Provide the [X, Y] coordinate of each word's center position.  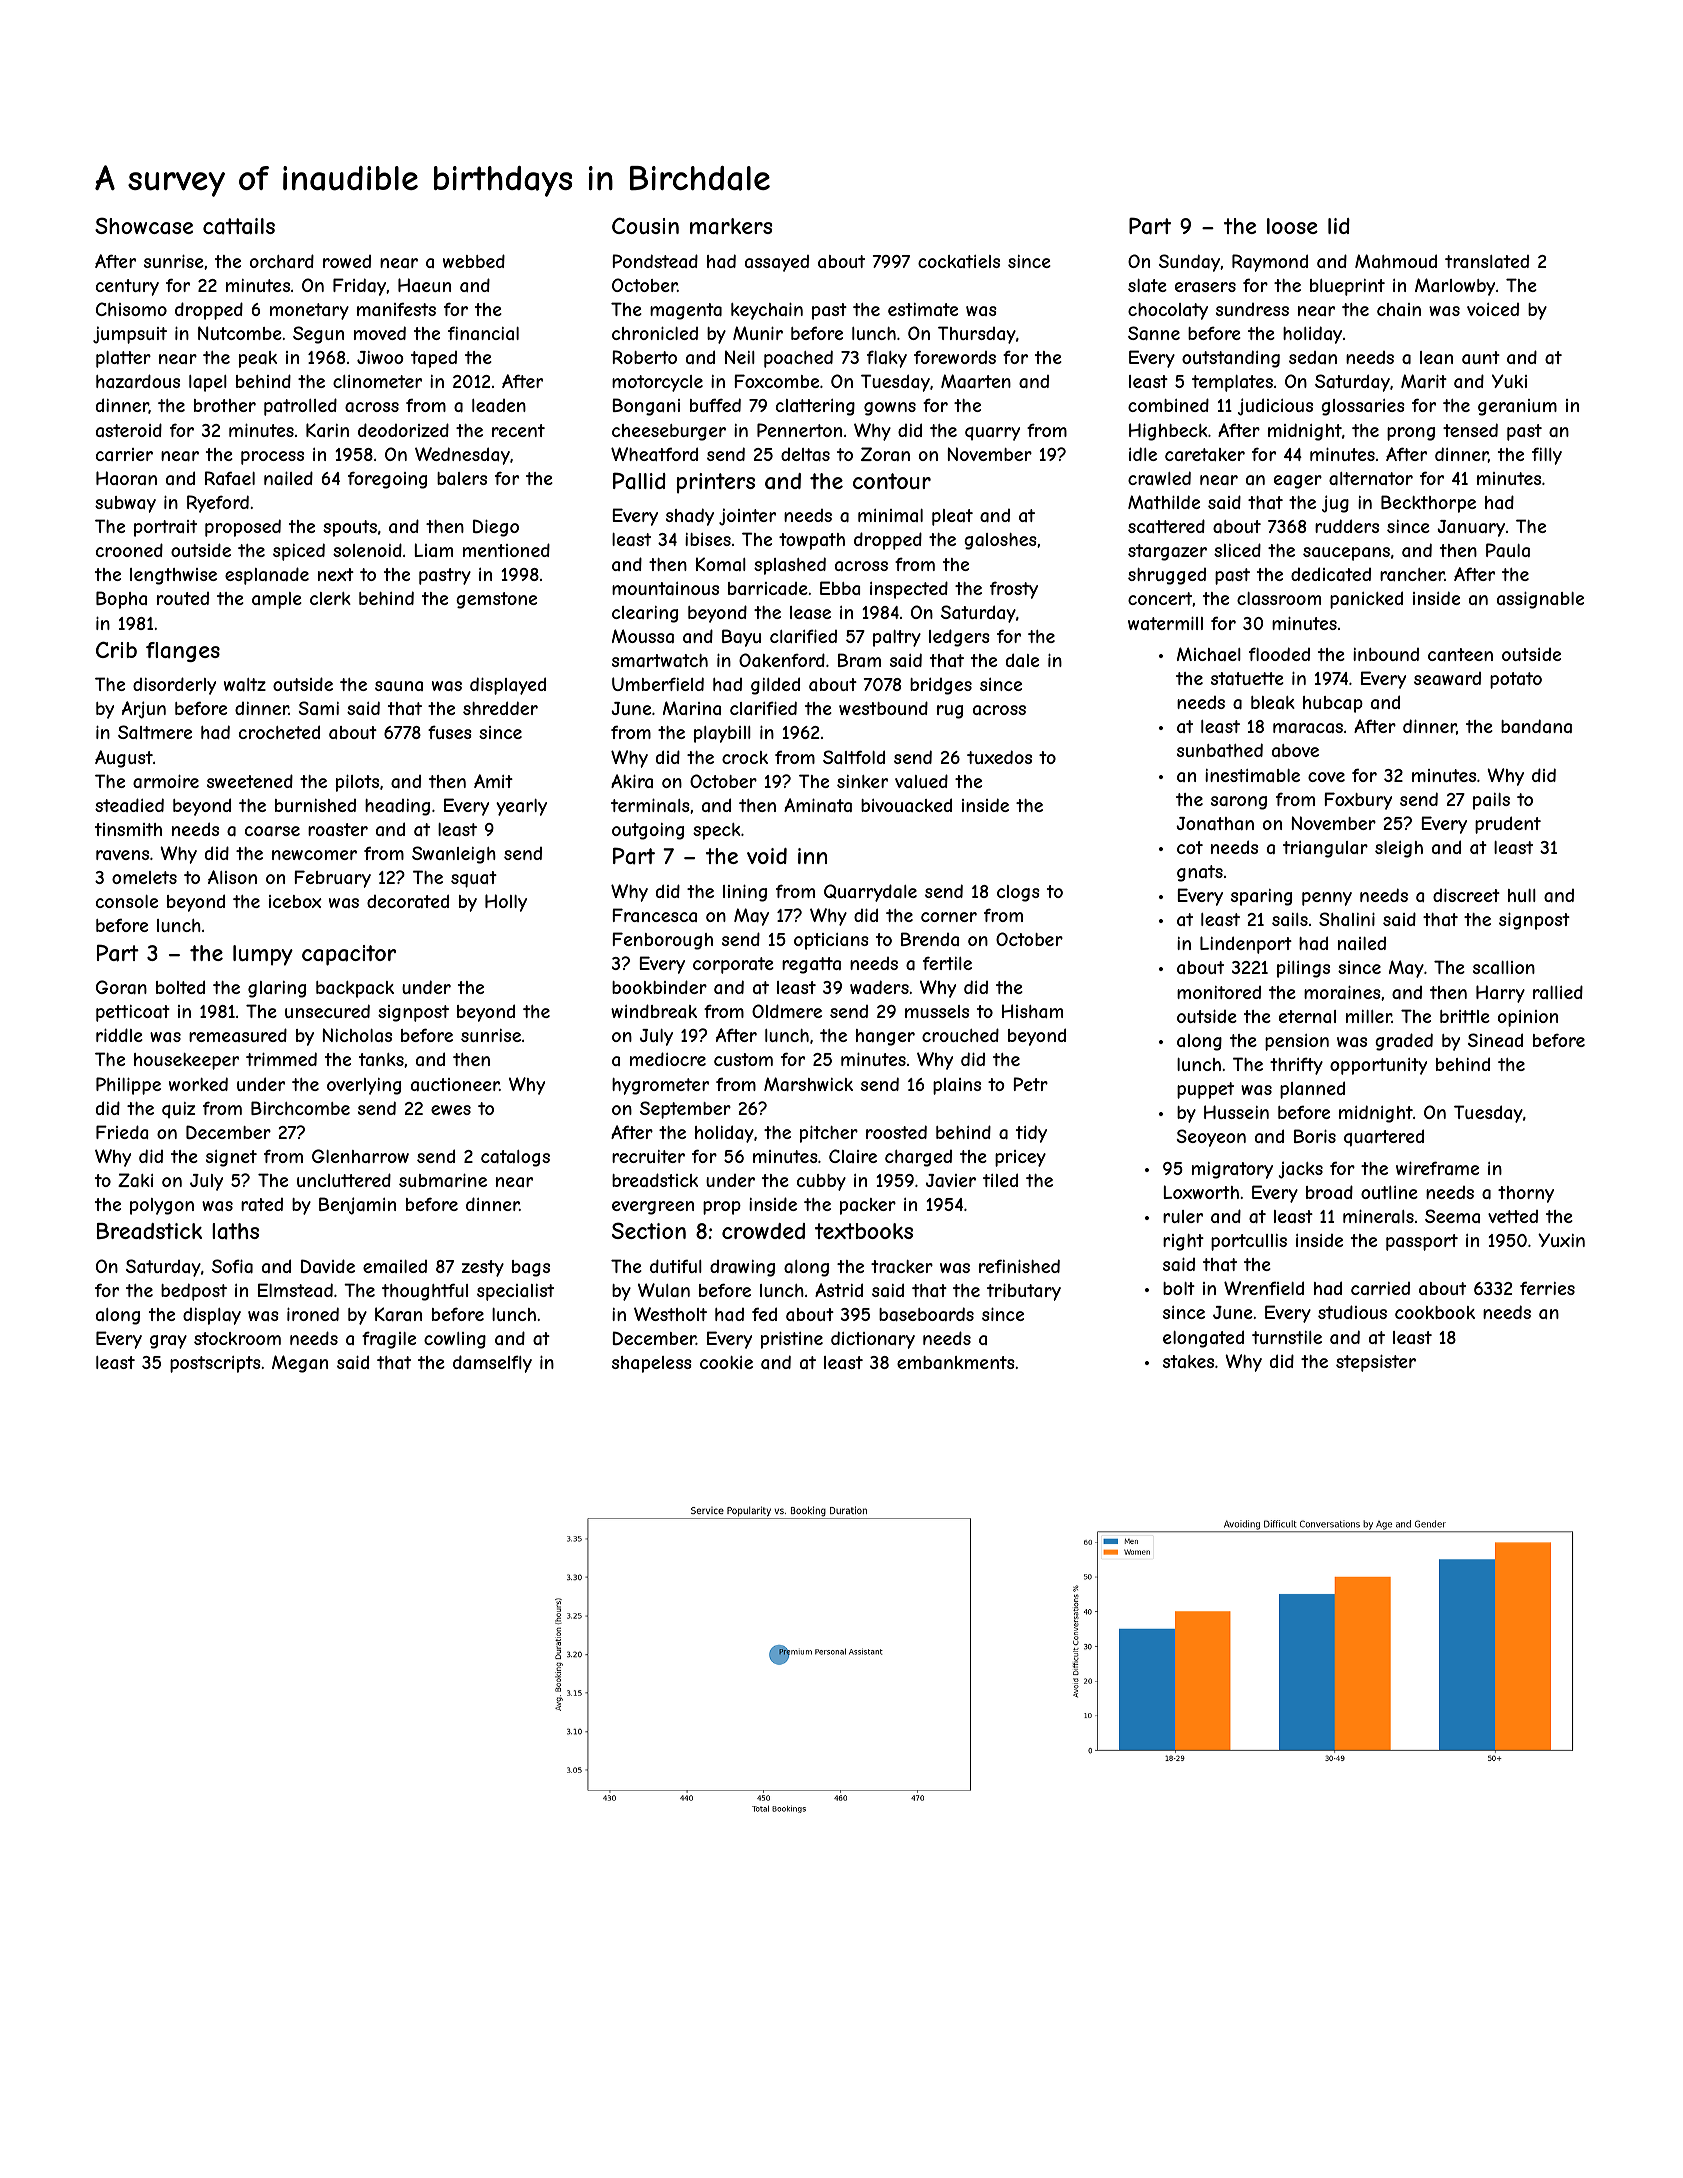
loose [1292, 226]
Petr [1030, 1084]
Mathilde [1164, 502]
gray [168, 1342]
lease [810, 612]
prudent [1508, 825]
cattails [239, 226]
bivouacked [906, 805]
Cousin [645, 225]
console [127, 901]
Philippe [128, 1086]
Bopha [121, 600]
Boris [1315, 1136]
